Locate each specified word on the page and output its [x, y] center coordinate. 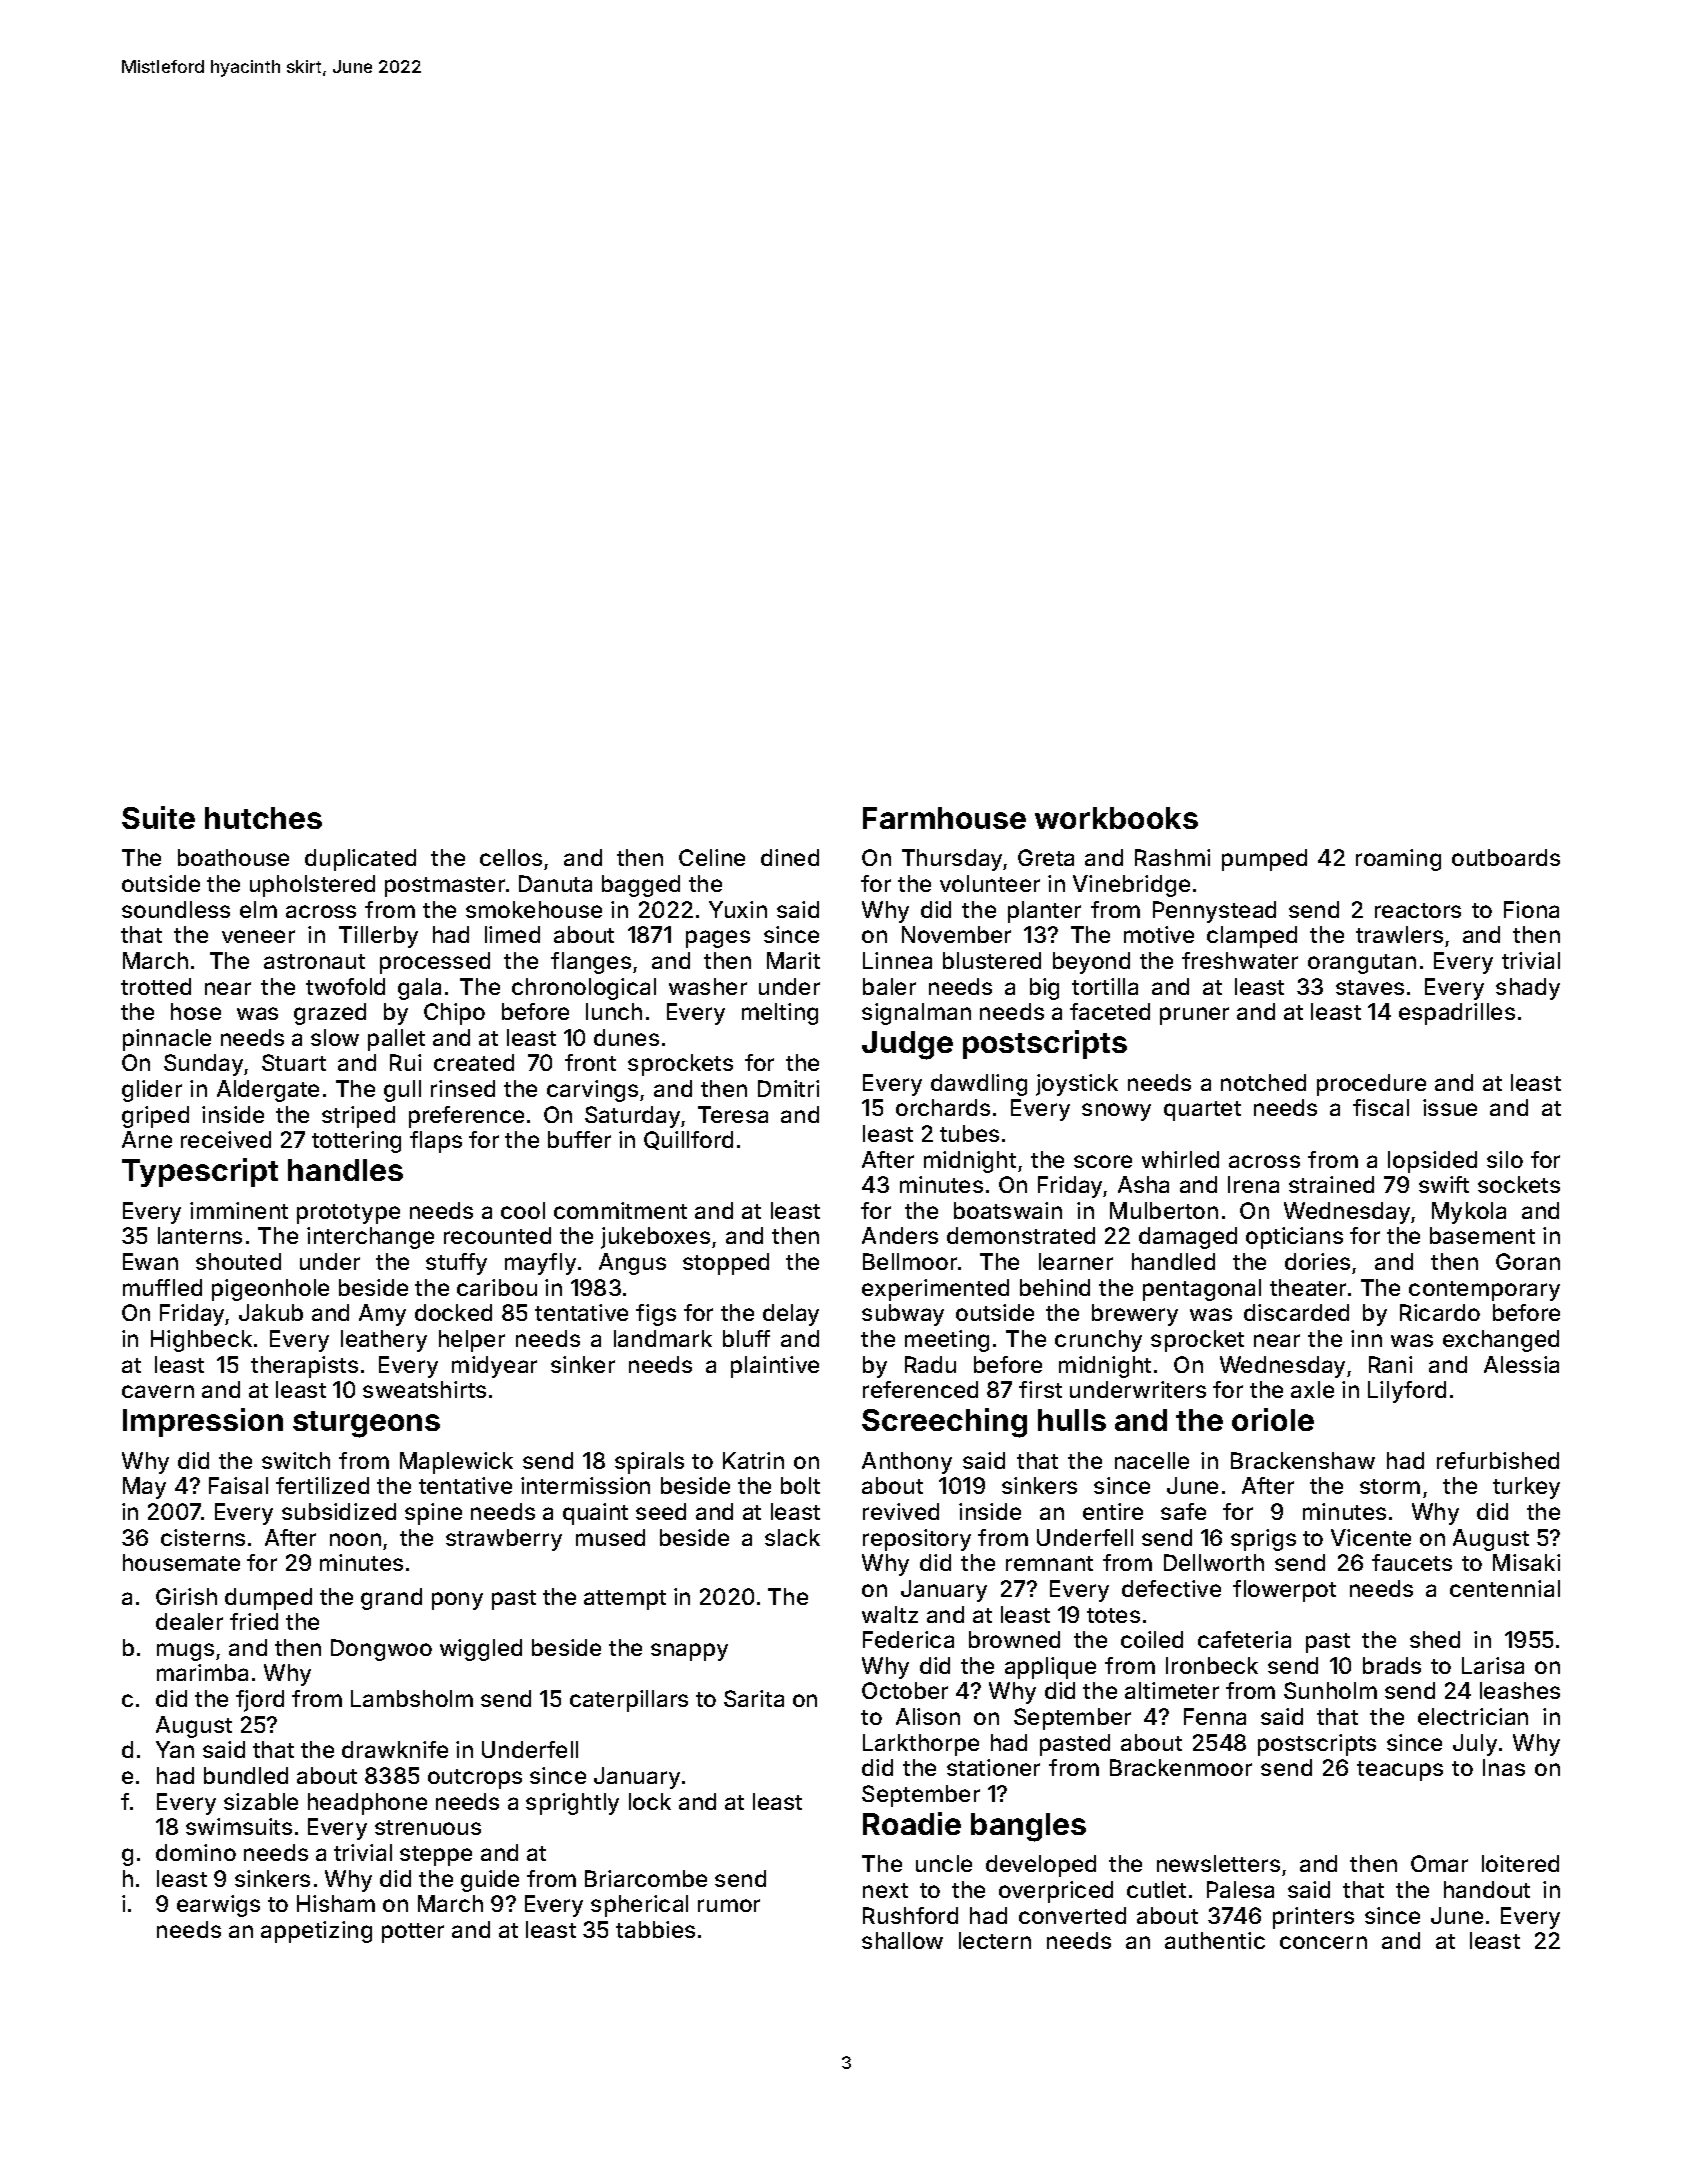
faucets [1412, 1562]
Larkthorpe [921, 1745]
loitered [1520, 1863]
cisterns [203, 1537]
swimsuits [239, 1826]
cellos [511, 857]
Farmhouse [944, 818]
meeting [947, 1341]
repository [917, 1540]
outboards [1506, 857]
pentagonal [1202, 1290]
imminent [239, 1210]
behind [1055, 1287]
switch [296, 1460]
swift [1444, 1184]
